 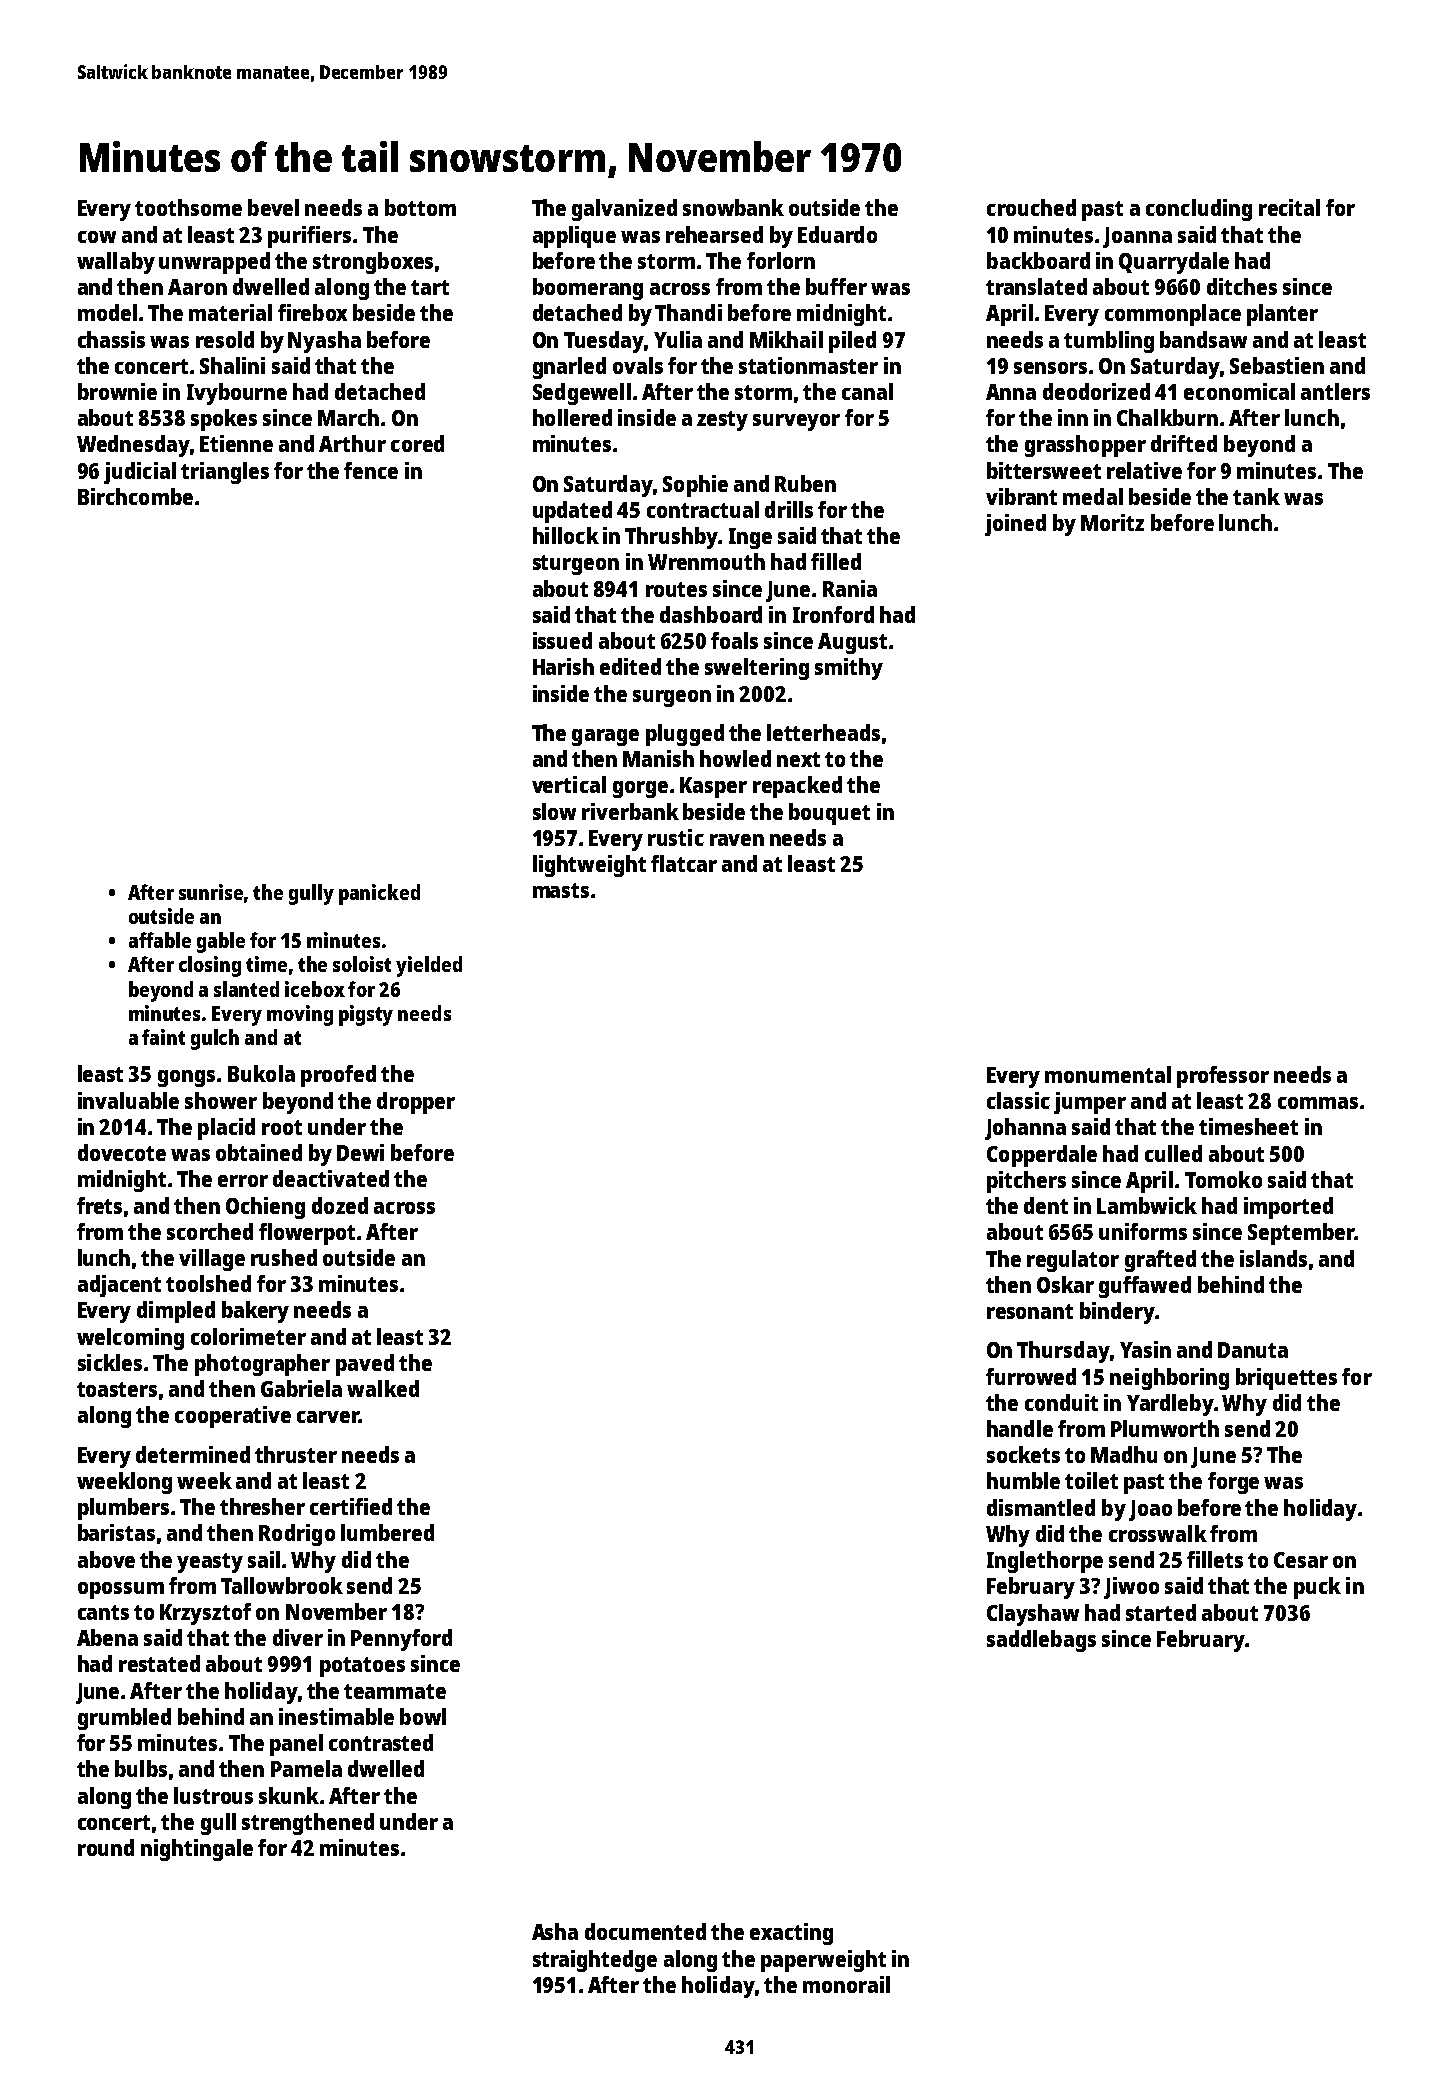 I want to click on sunrise, so click(x=211, y=892).
